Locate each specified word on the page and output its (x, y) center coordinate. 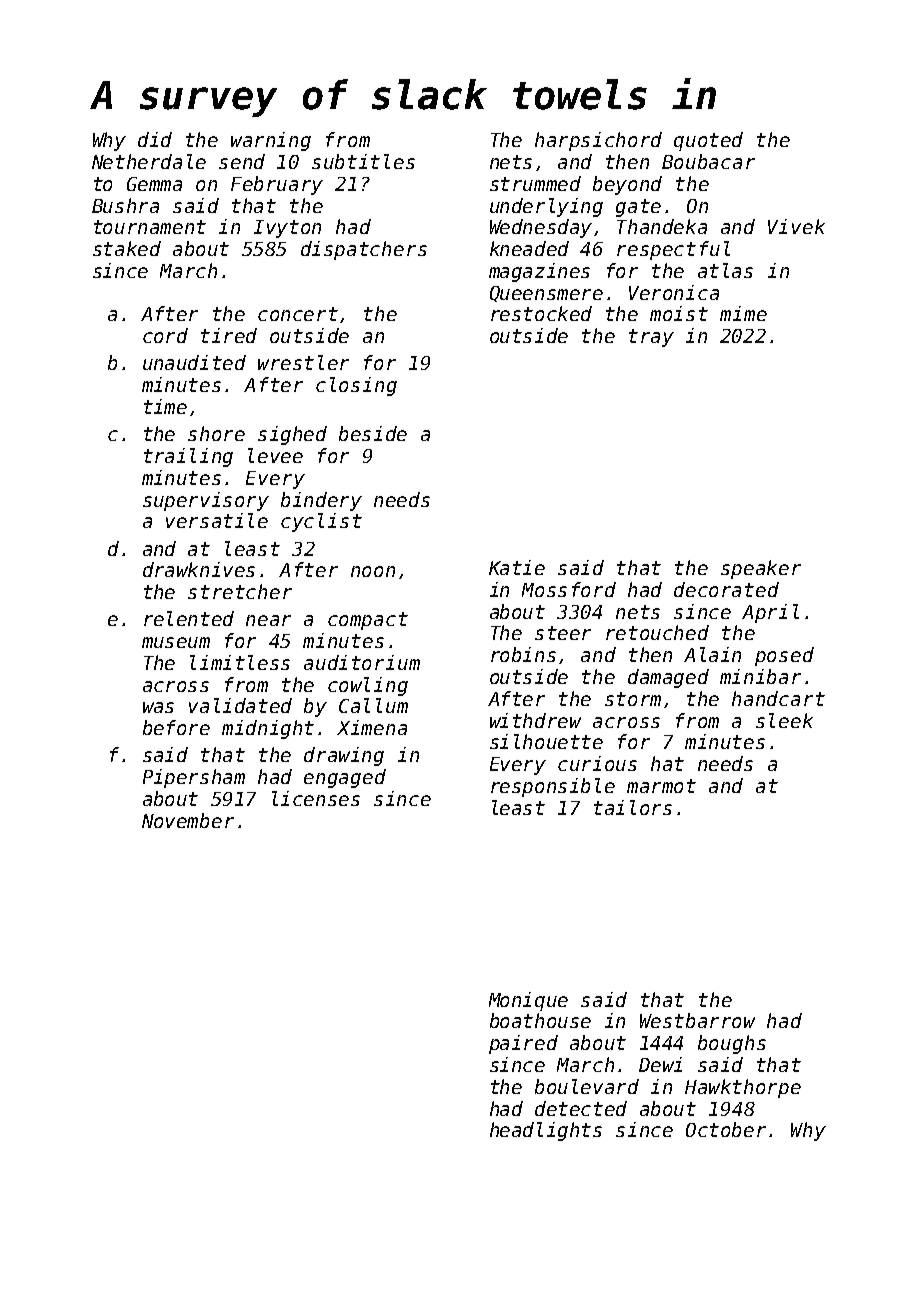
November (188, 820)
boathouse (540, 1020)
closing (356, 386)
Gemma (154, 184)
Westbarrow (697, 1020)
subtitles (363, 161)
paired (523, 1044)
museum (176, 642)
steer (563, 633)
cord (165, 335)
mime (743, 313)
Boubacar (708, 161)
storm (633, 699)
